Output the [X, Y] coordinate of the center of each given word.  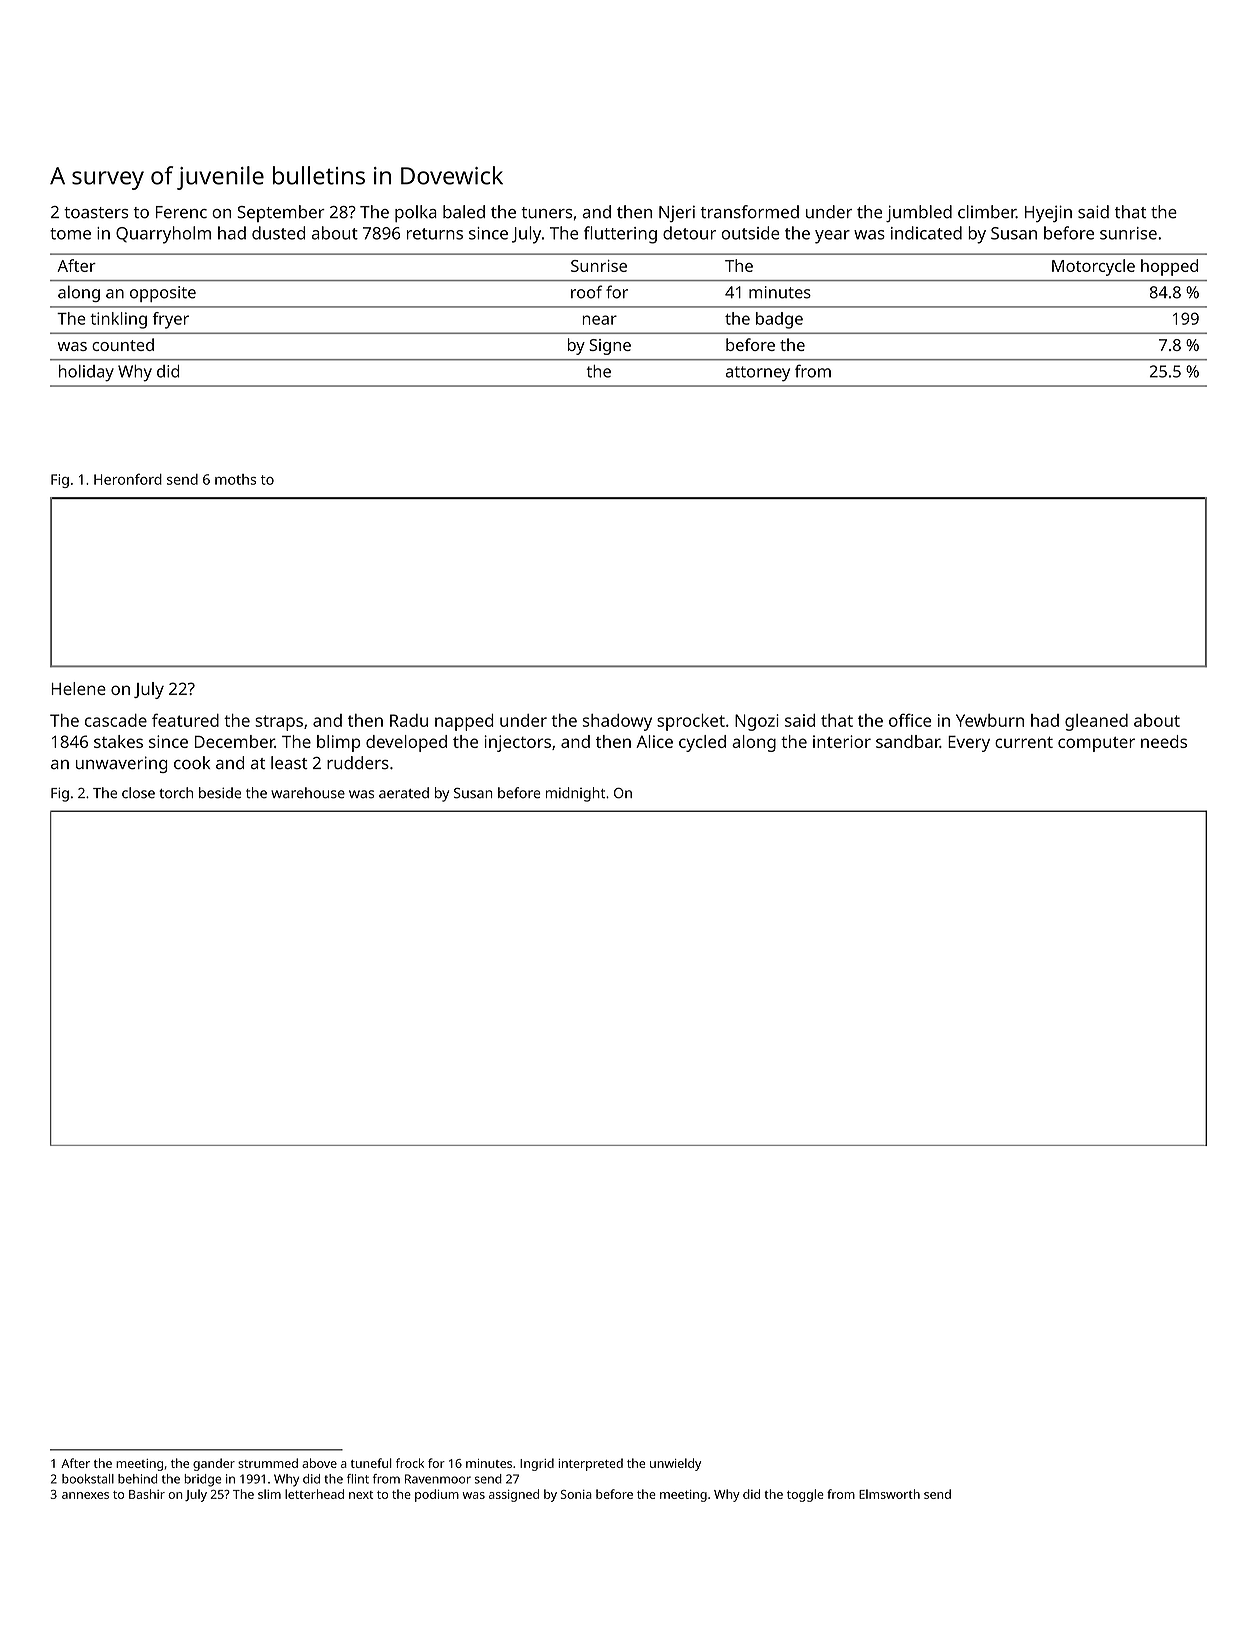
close [138, 793]
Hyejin [1048, 213]
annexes [85, 1495]
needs [1164, 741]
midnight [575, 794]
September [281, 213]
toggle [805, 1495]
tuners [546, 213]
